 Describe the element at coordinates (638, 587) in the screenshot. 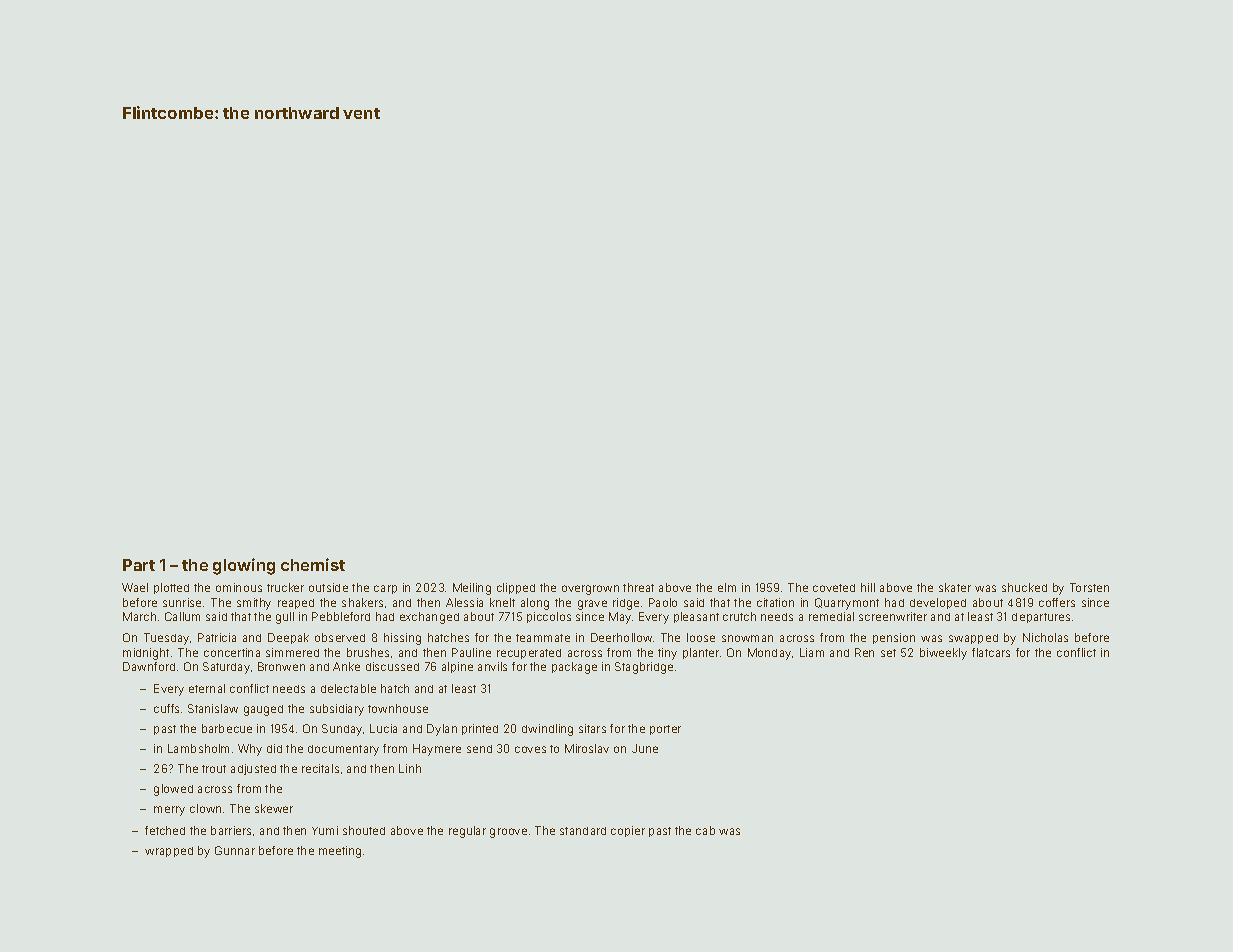

I see `threat` at that location.
